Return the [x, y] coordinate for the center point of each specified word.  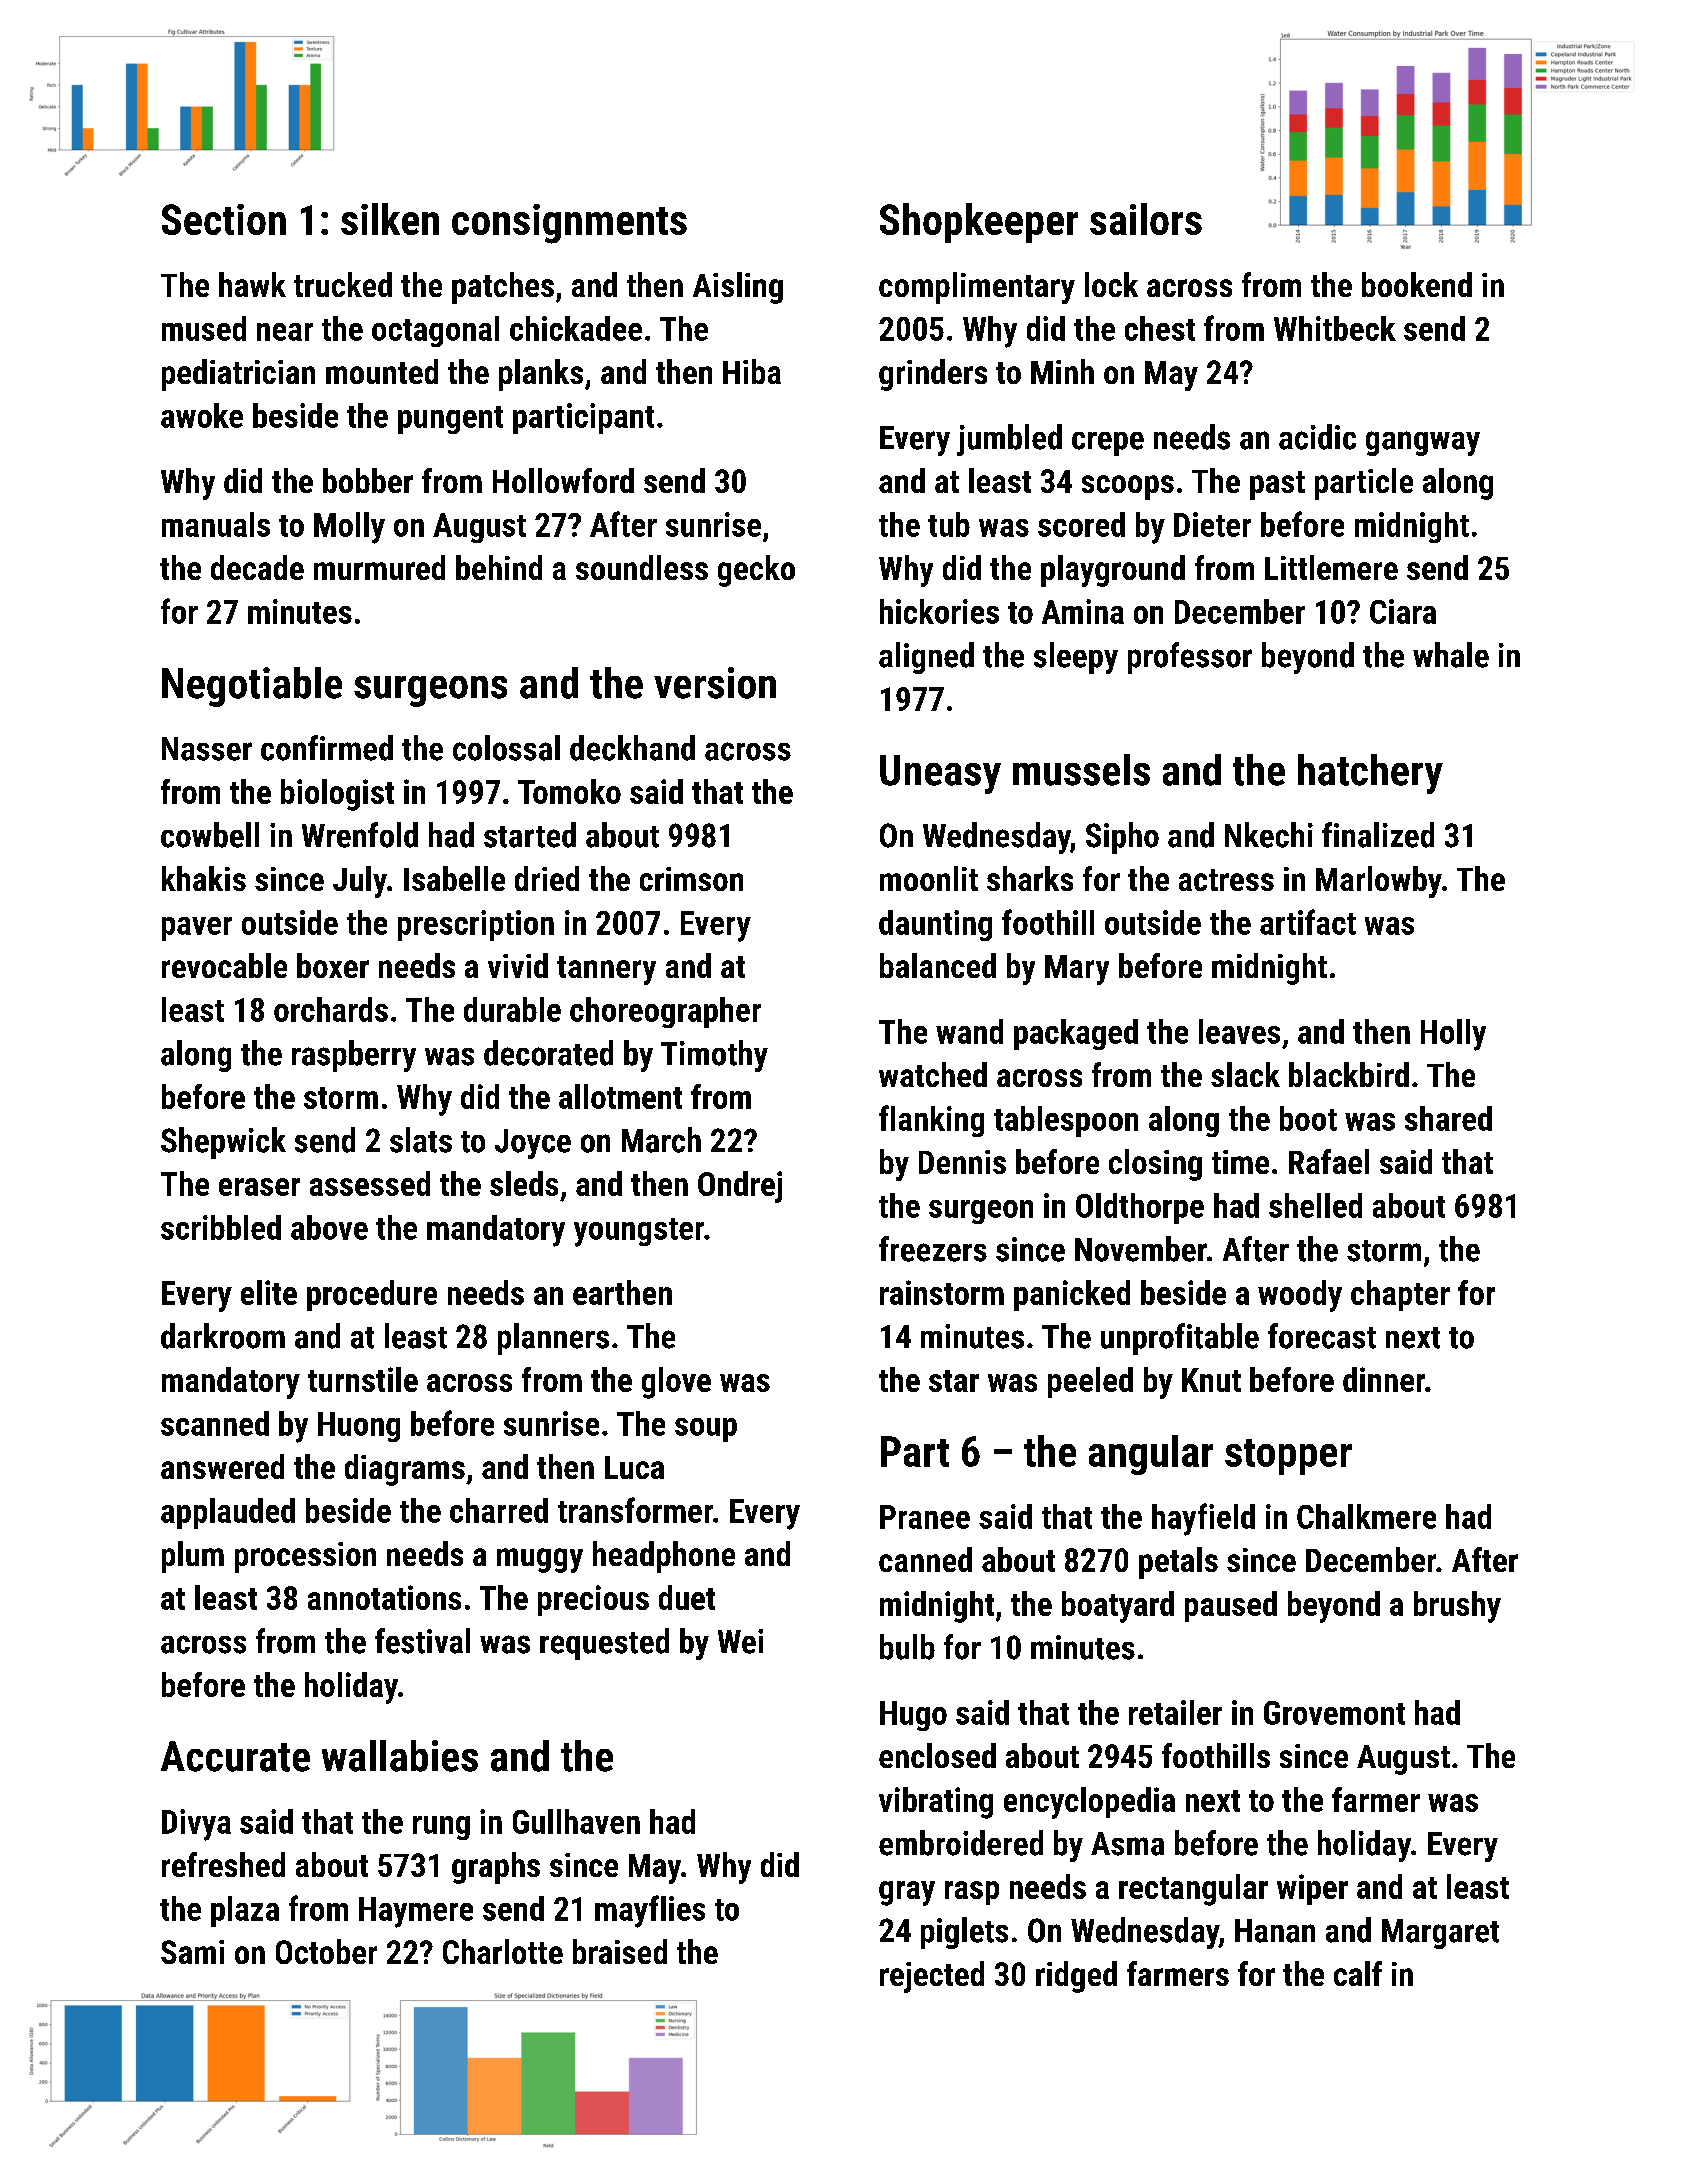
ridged [1076, 1977]
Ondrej [740, 1187]
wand [969, 1031]
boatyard [1118, 1607]
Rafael [1329, 1161]
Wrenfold [360, 835]
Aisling [738, 288]
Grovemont [1334, 1713]
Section [224, 219]
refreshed [223, 1864]
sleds [524, 1183]
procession [305, 1557]
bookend [1417, 284]
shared [1448, 1118]
